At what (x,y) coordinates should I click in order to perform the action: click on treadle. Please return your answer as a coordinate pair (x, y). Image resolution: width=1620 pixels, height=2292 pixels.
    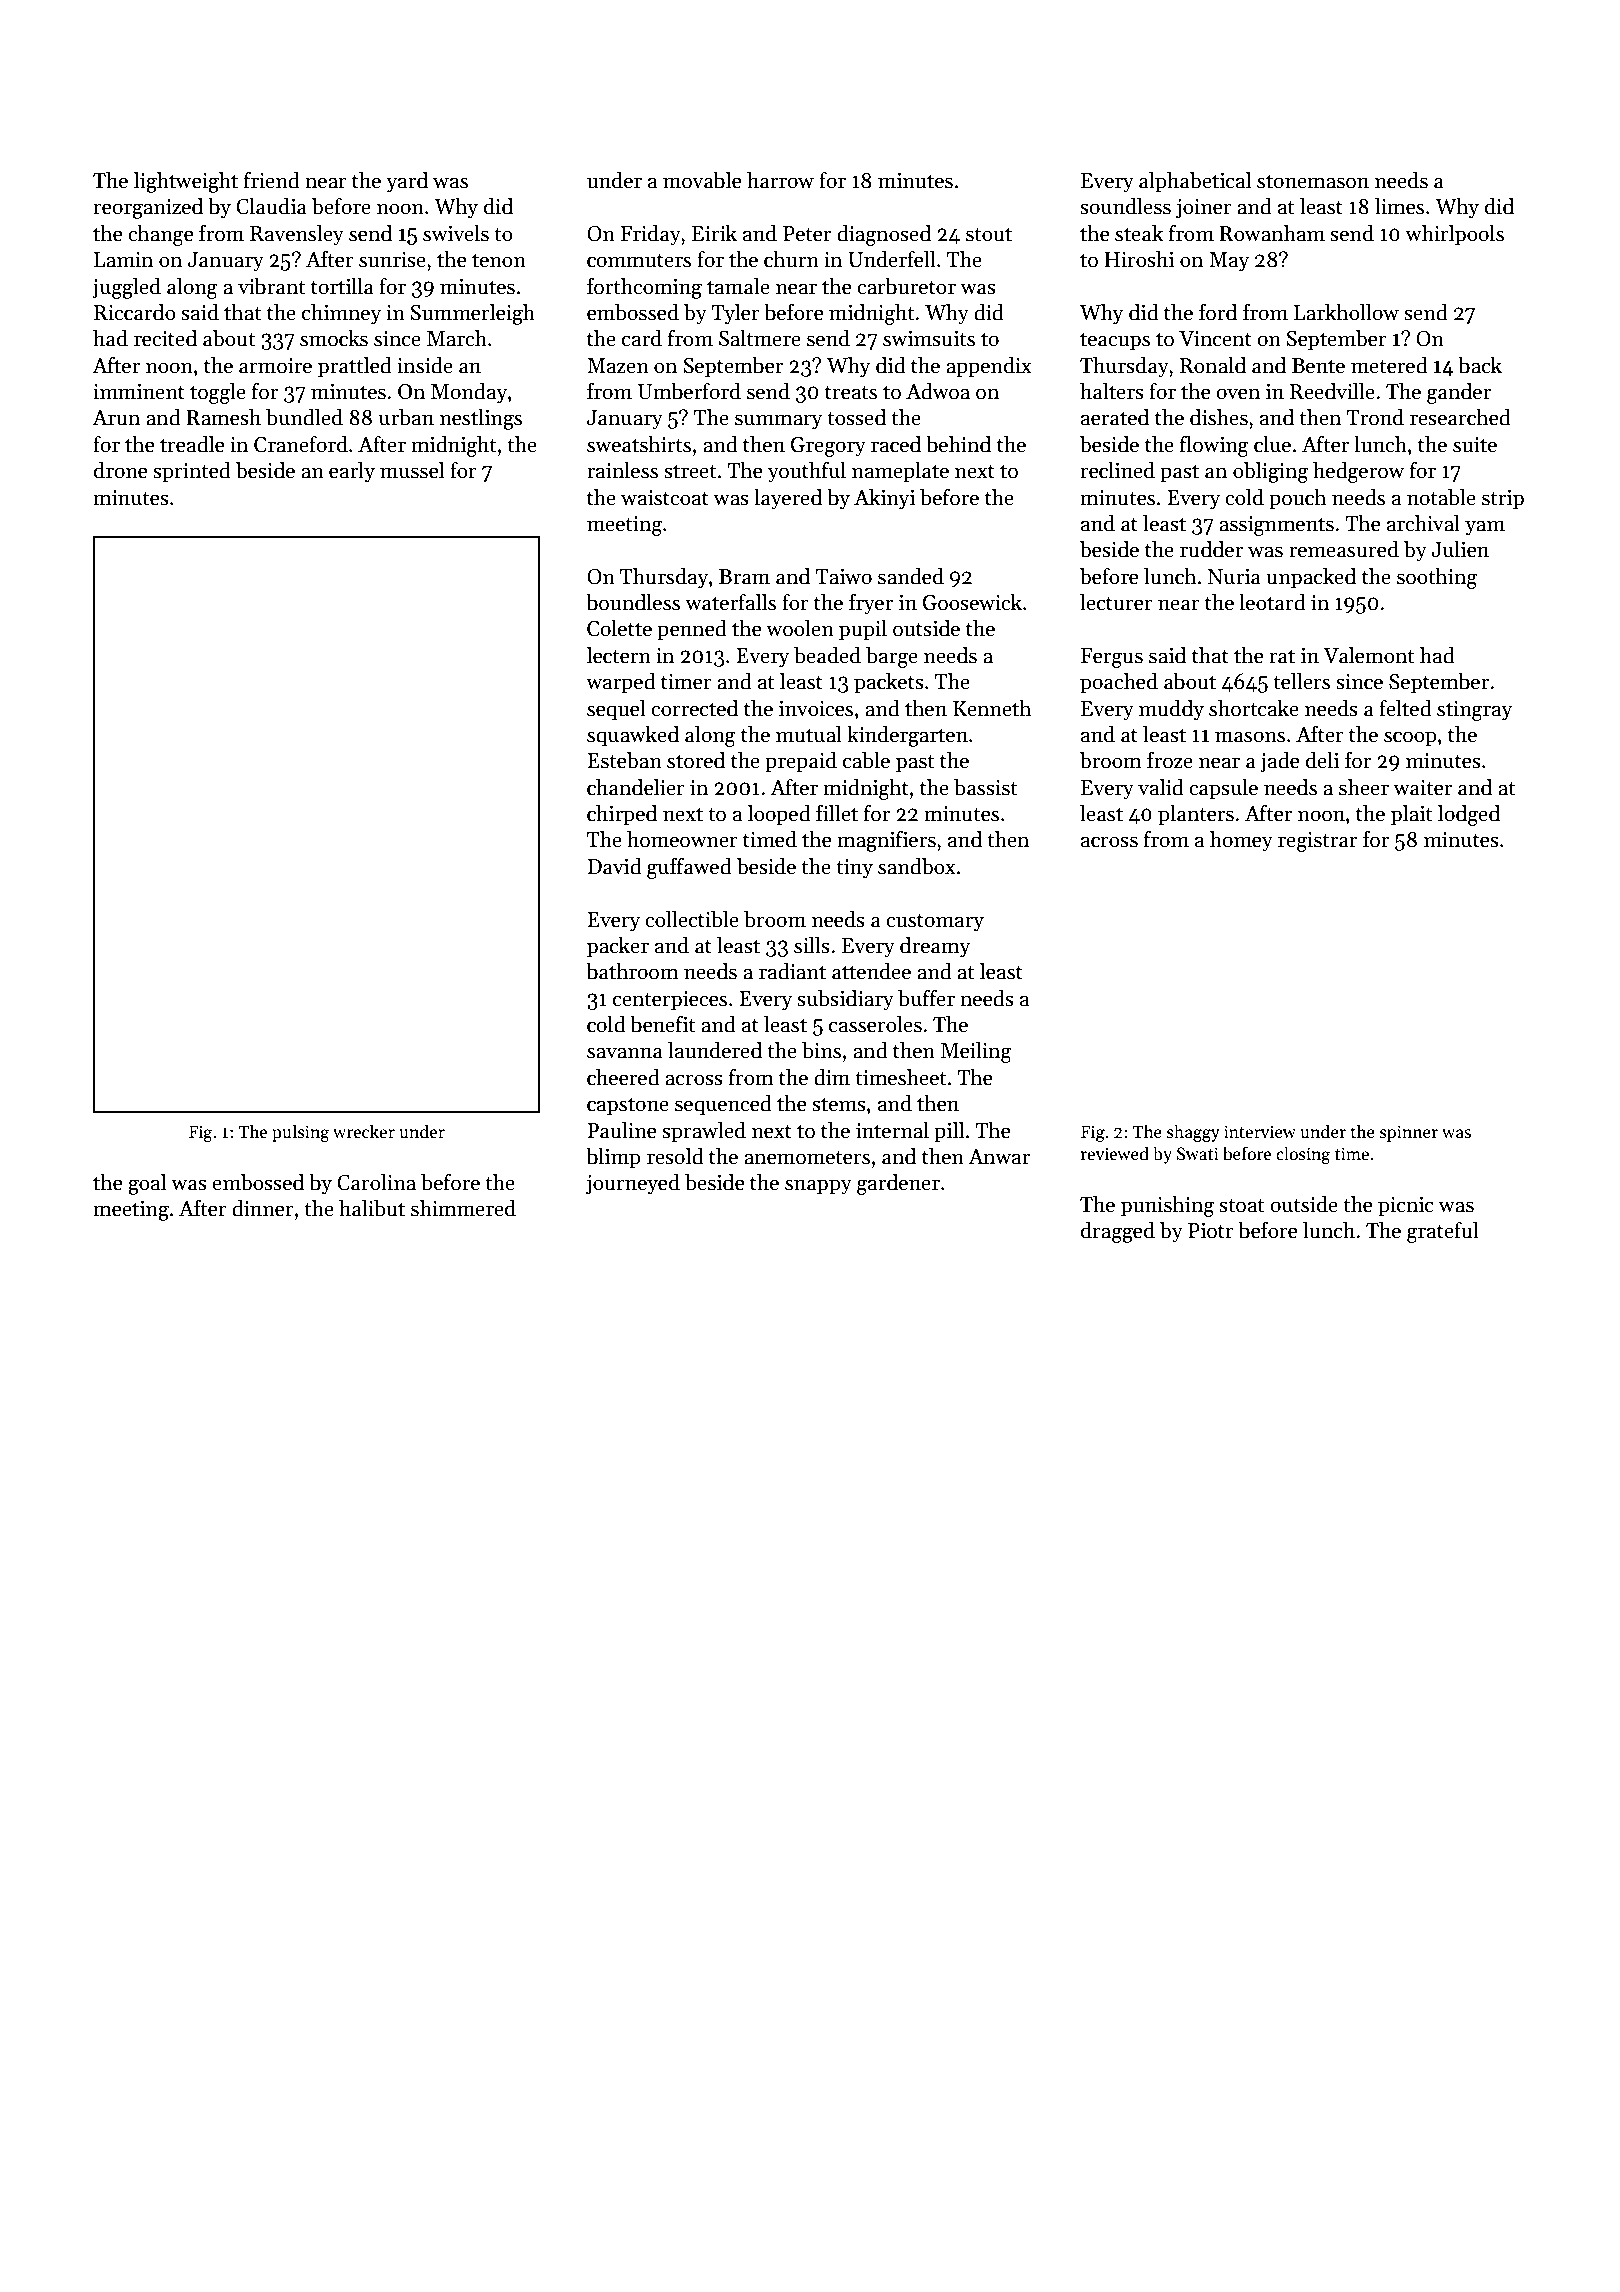
    Looking at the image, I should click on (192, 444).
